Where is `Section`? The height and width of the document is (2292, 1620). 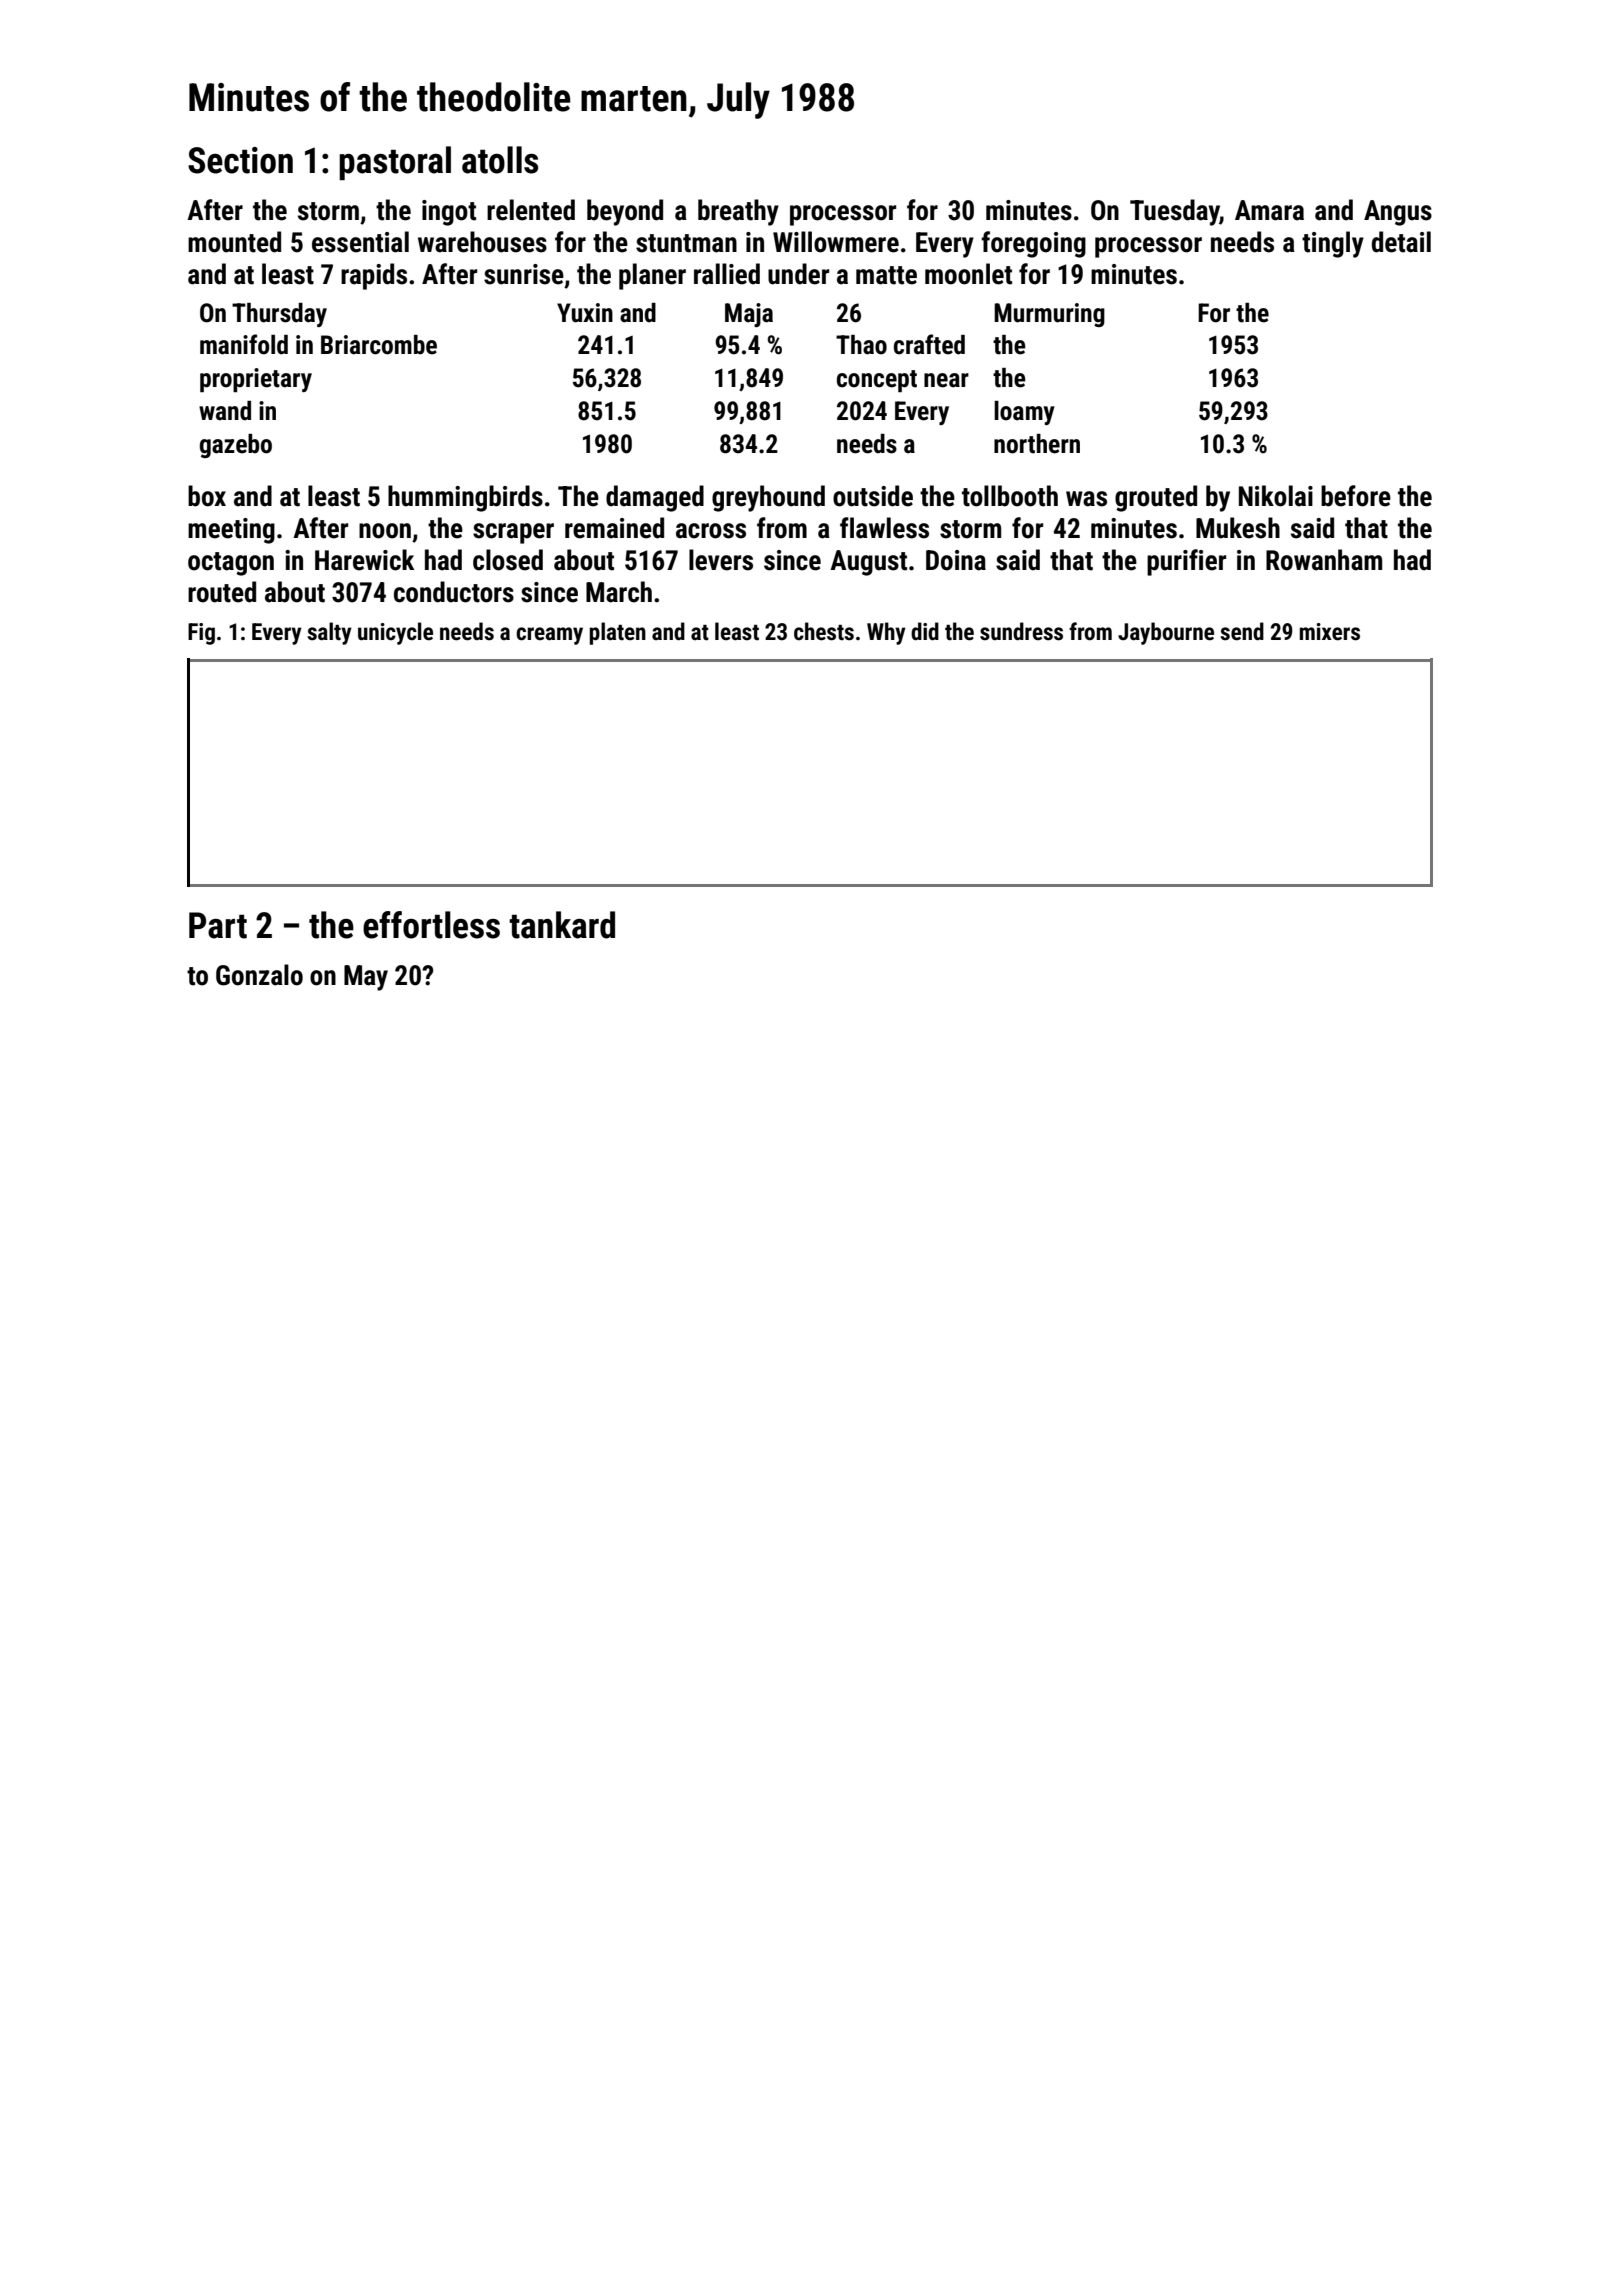
Section is located at coordinates (240, 160).
